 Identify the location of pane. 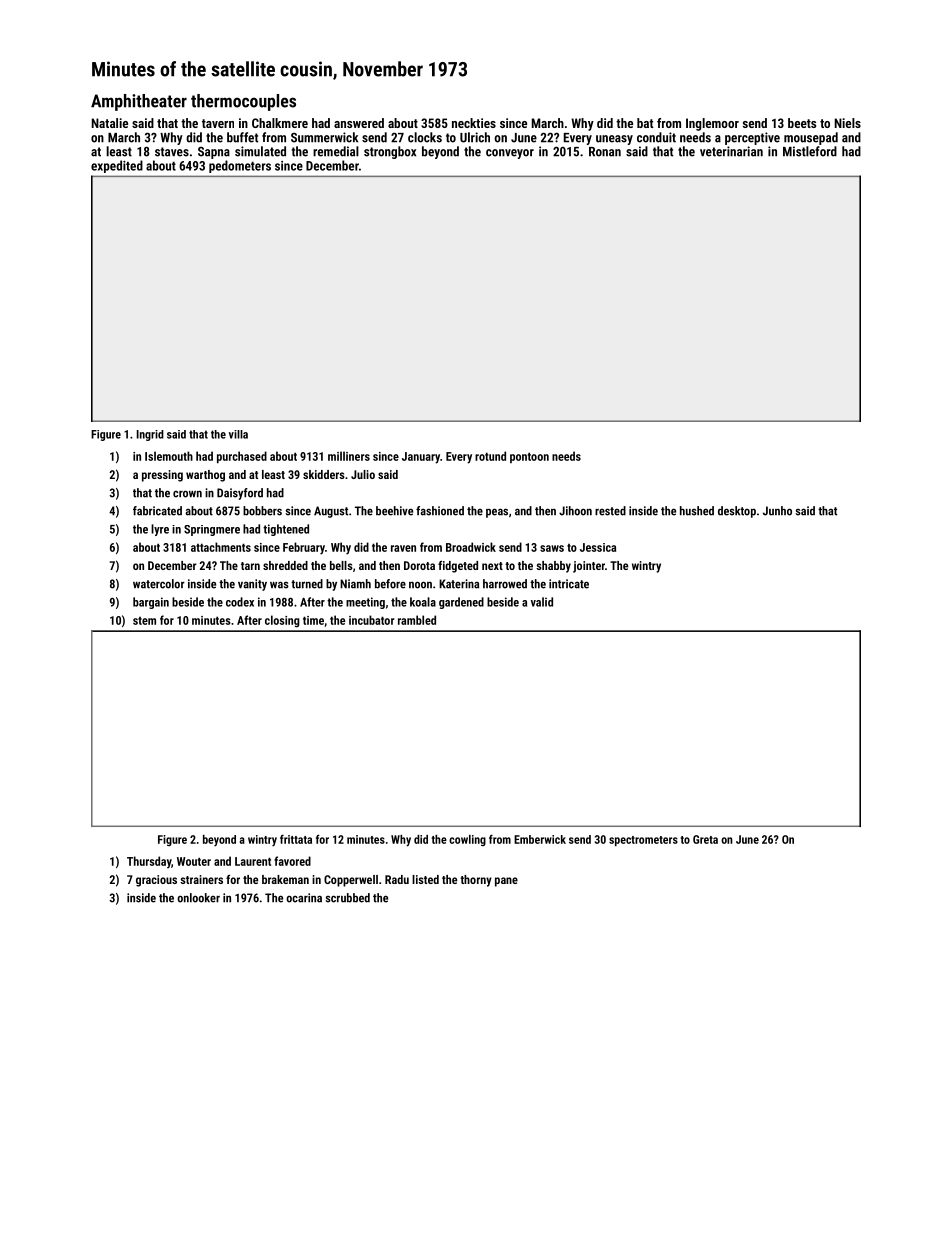
(506, 882).
